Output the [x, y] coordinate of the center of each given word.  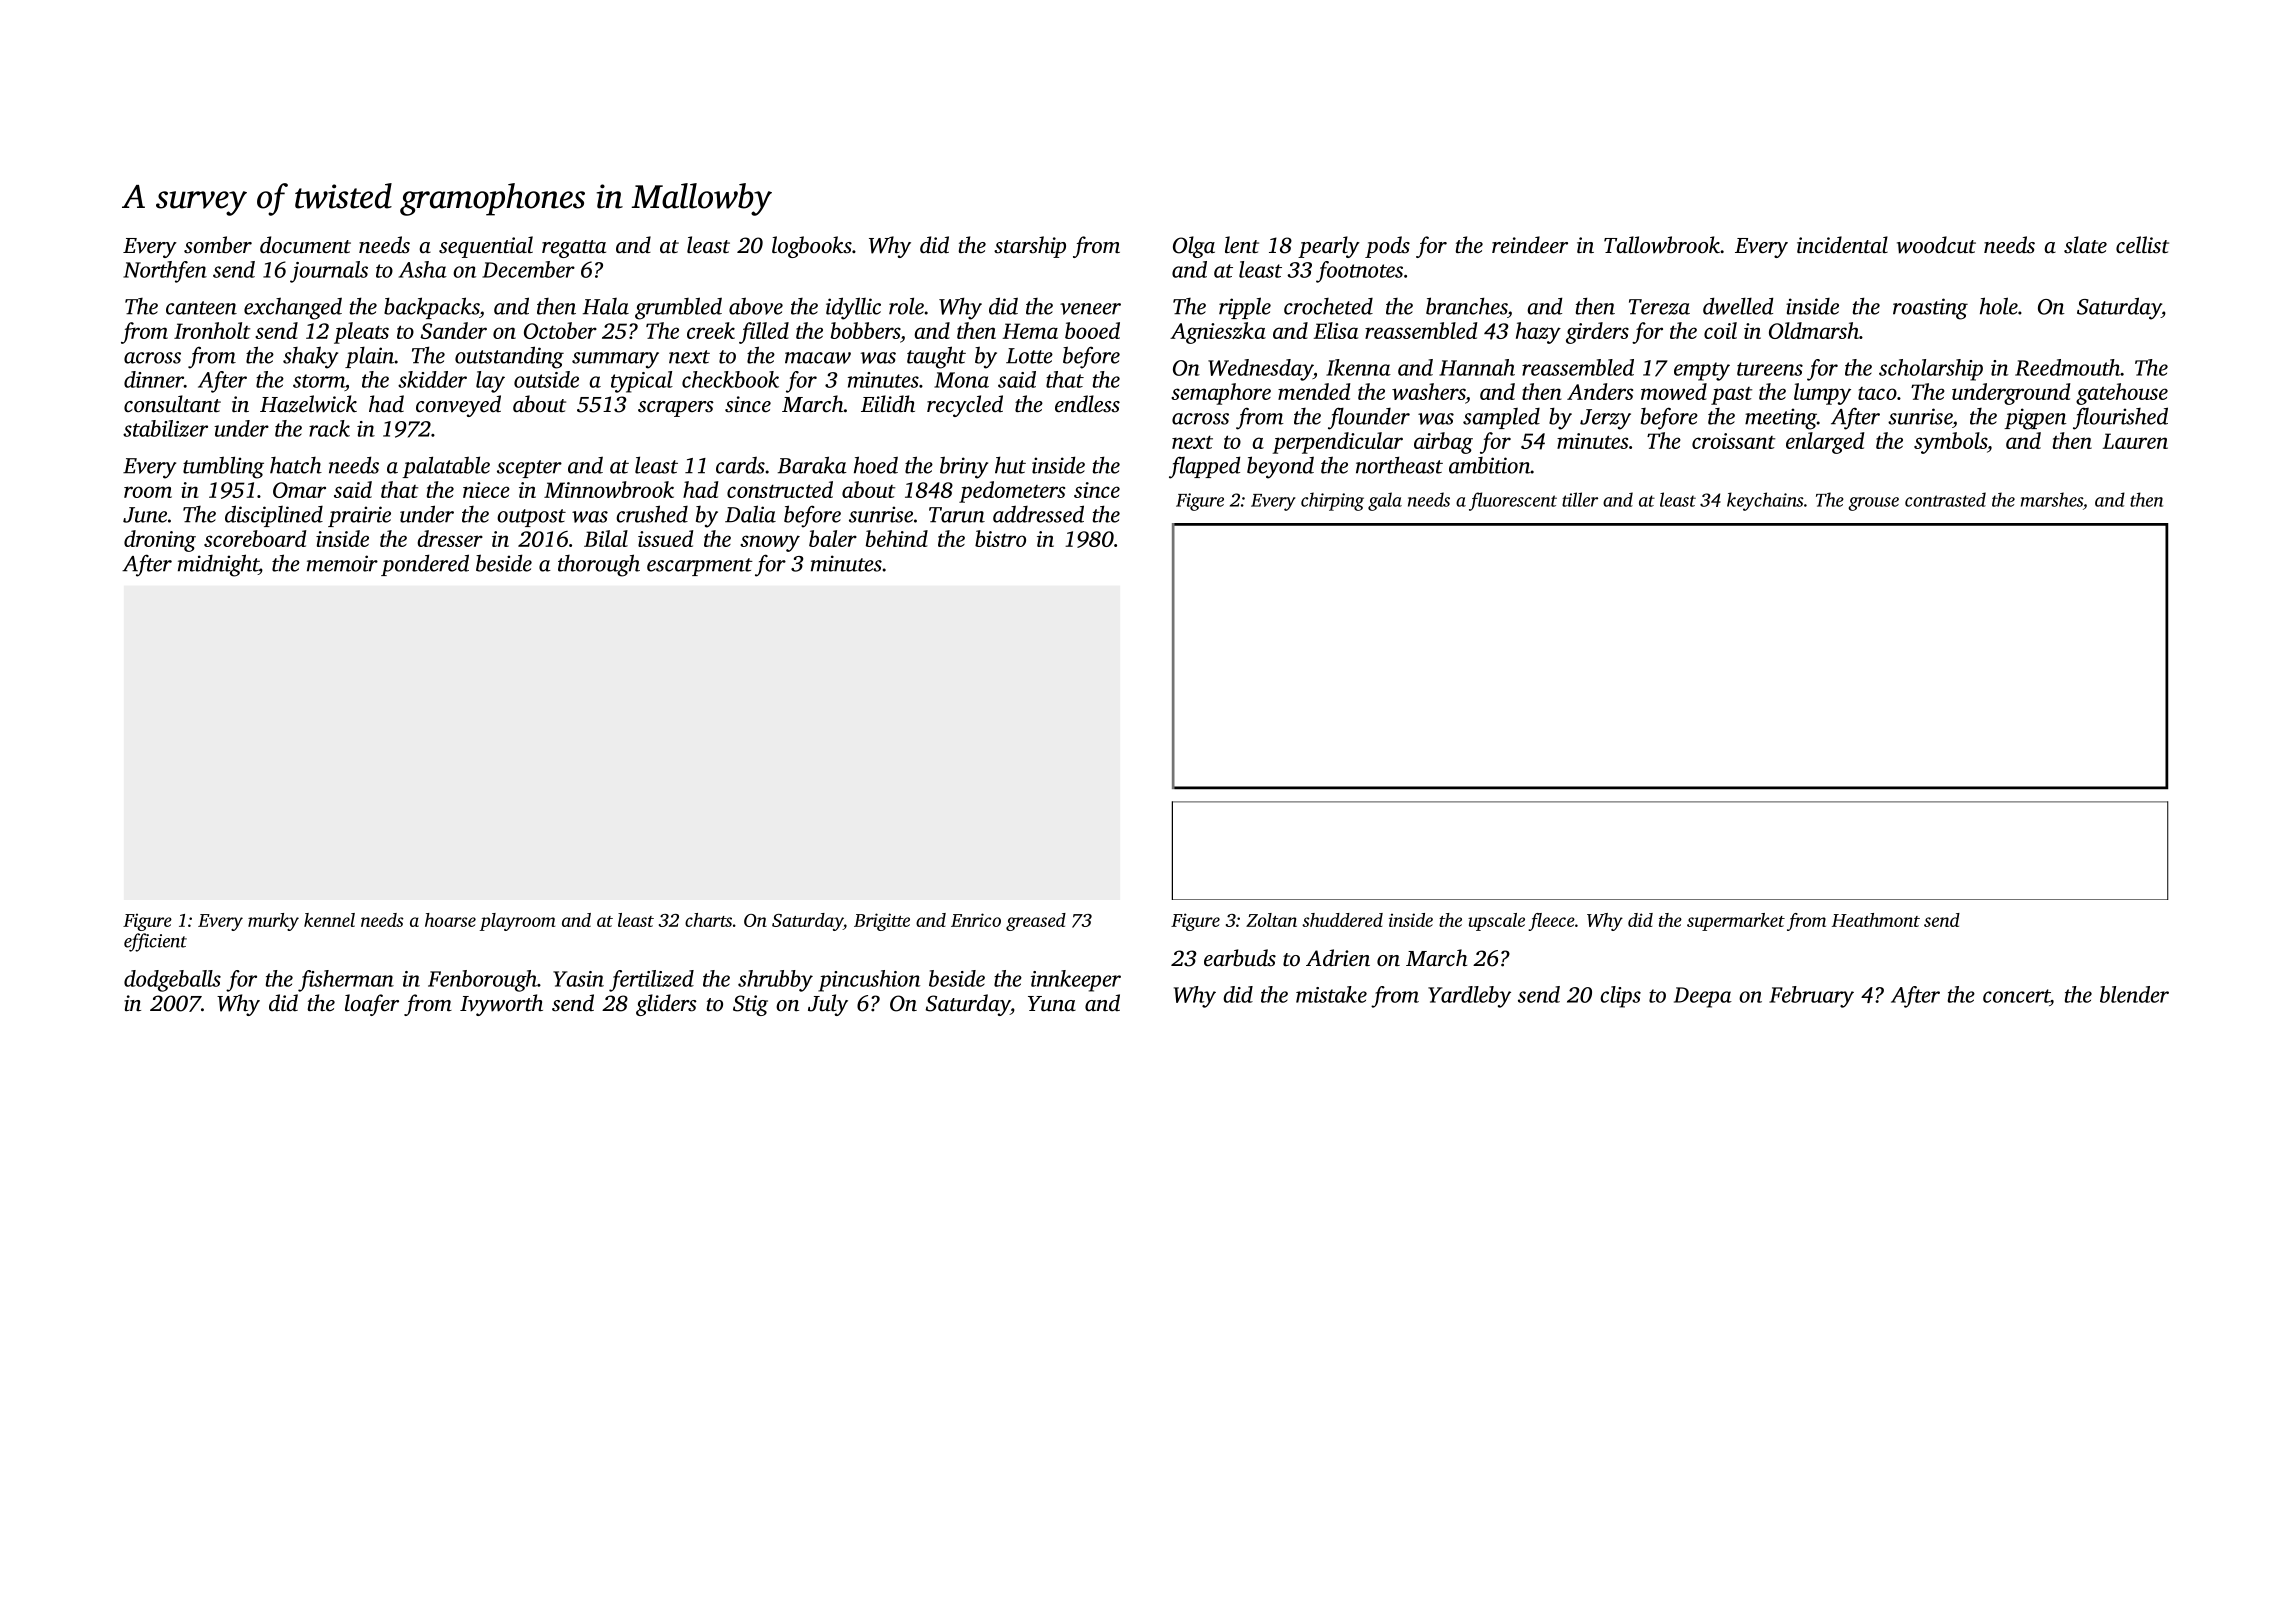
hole [1999, 306]
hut [1010, 465]
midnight [218, 565]
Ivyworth [501, 1005]
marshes [2052, 499]
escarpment [700, 567]
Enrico [976, 920]
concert [2016, 997]
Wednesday [1260, 370]
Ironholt [212, 330]
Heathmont [1876, 920]
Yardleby [1469, 997]
